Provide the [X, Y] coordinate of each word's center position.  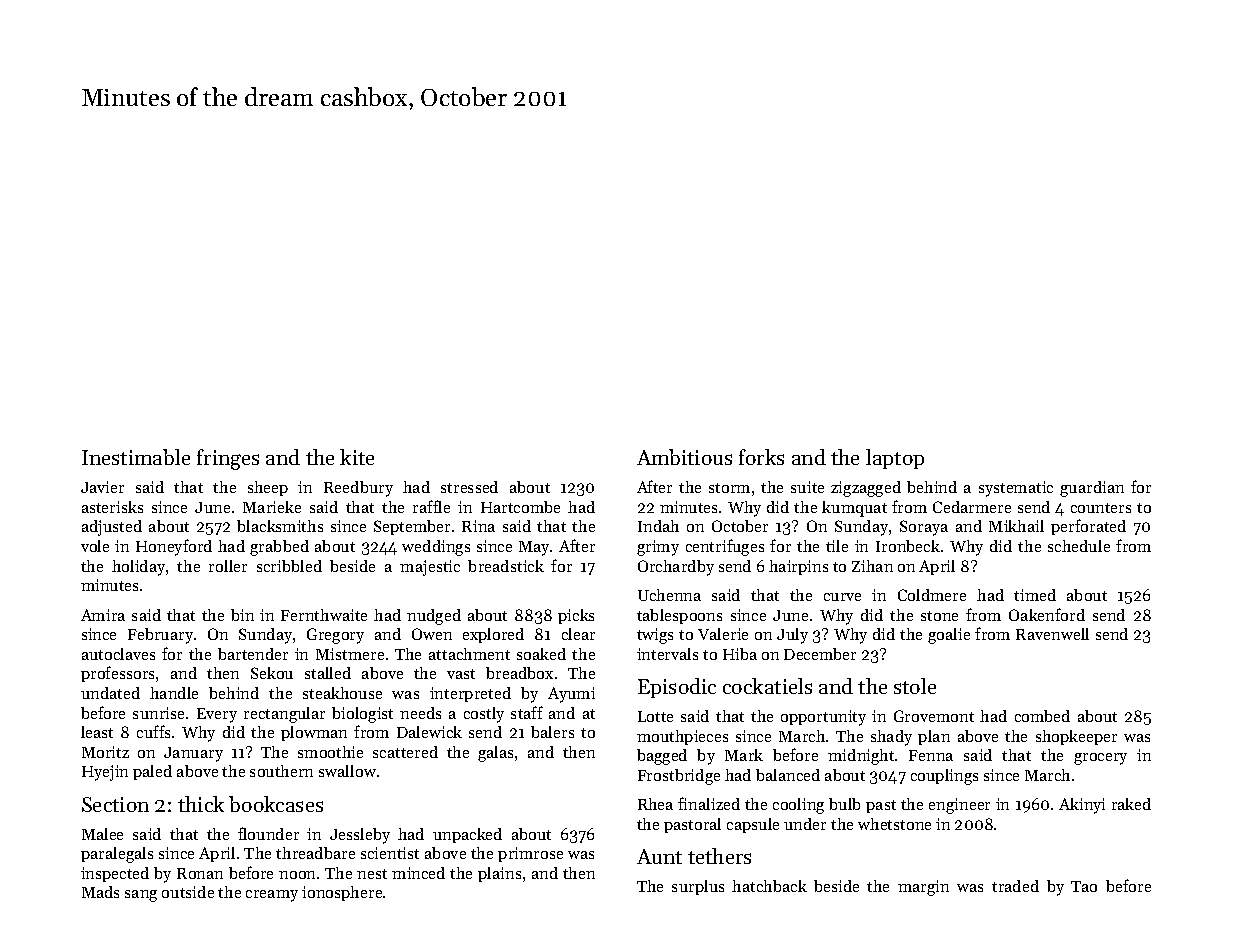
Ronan [200, 873]
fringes [228, 459]
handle [174, 693]
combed [1042, 716]
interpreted [470, 694]
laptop [895, 459]
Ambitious [684, 457]
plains [499, 874]
